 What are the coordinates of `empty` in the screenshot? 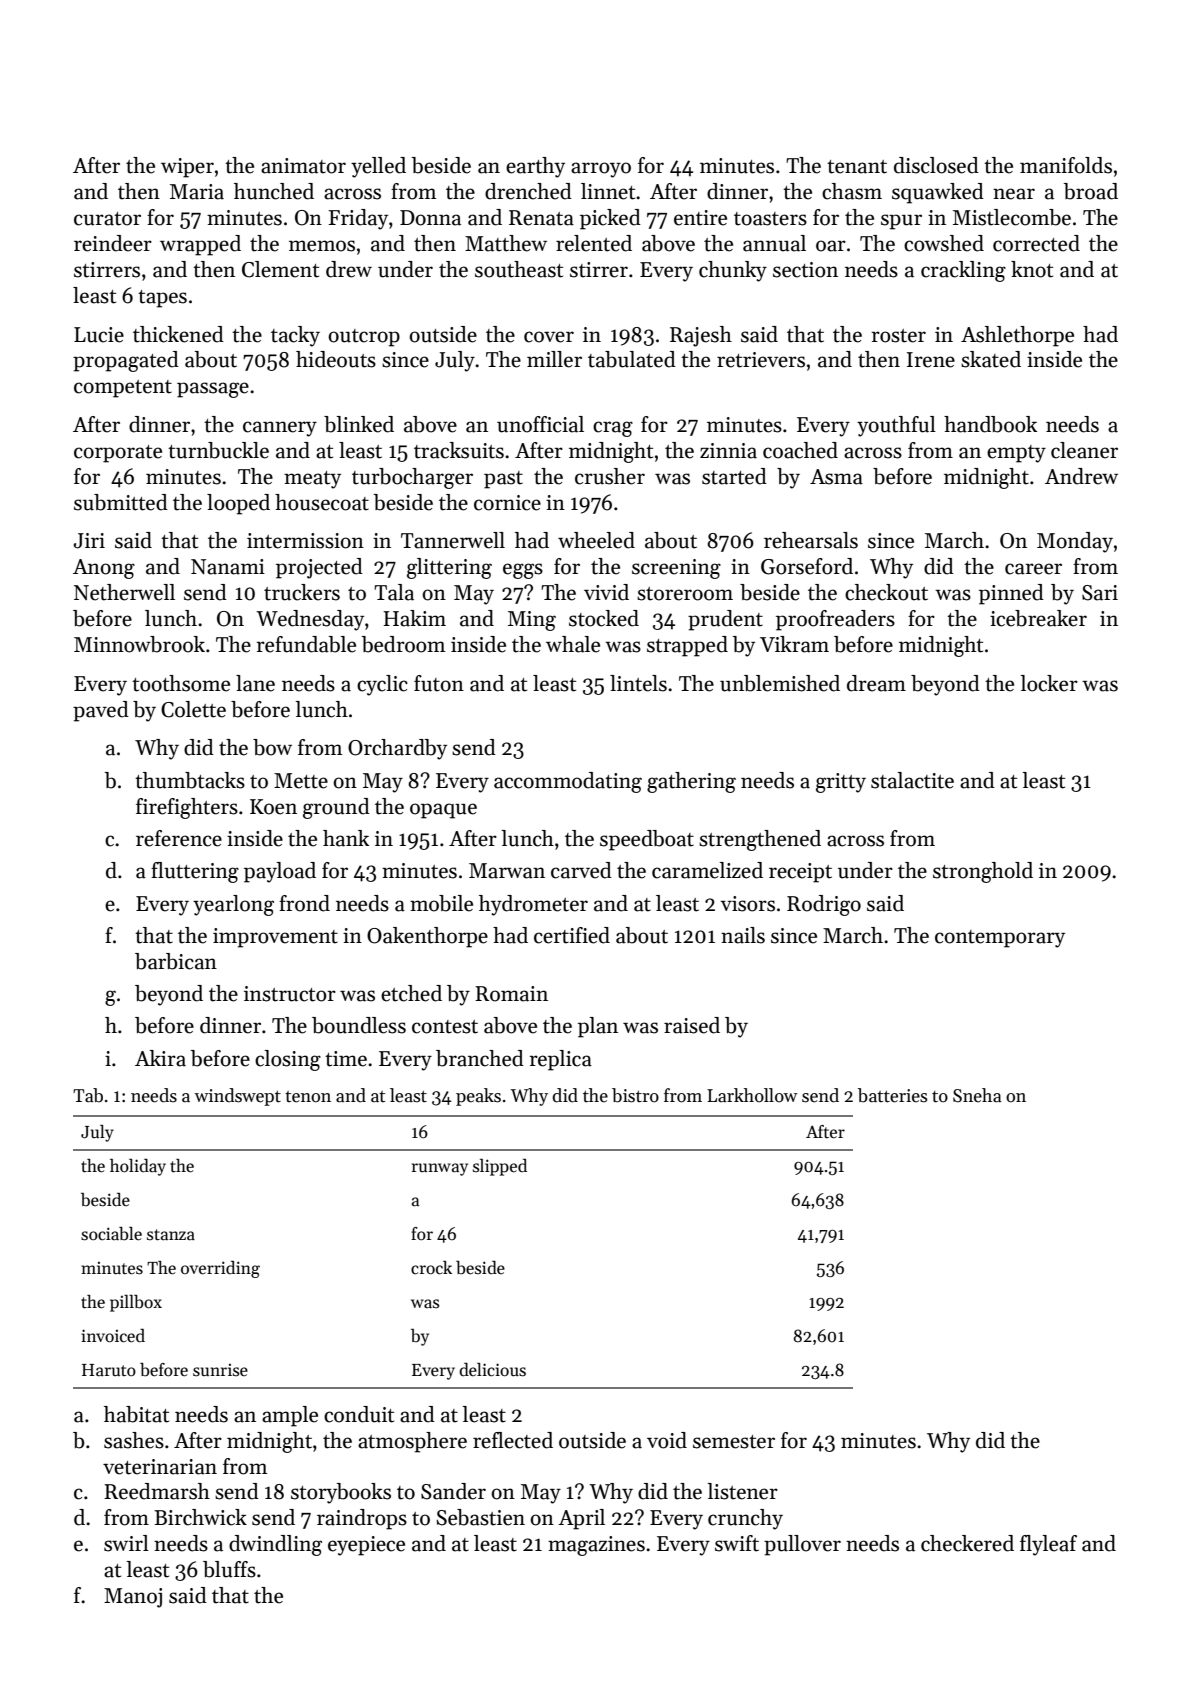 It's located at (1016, 454).
